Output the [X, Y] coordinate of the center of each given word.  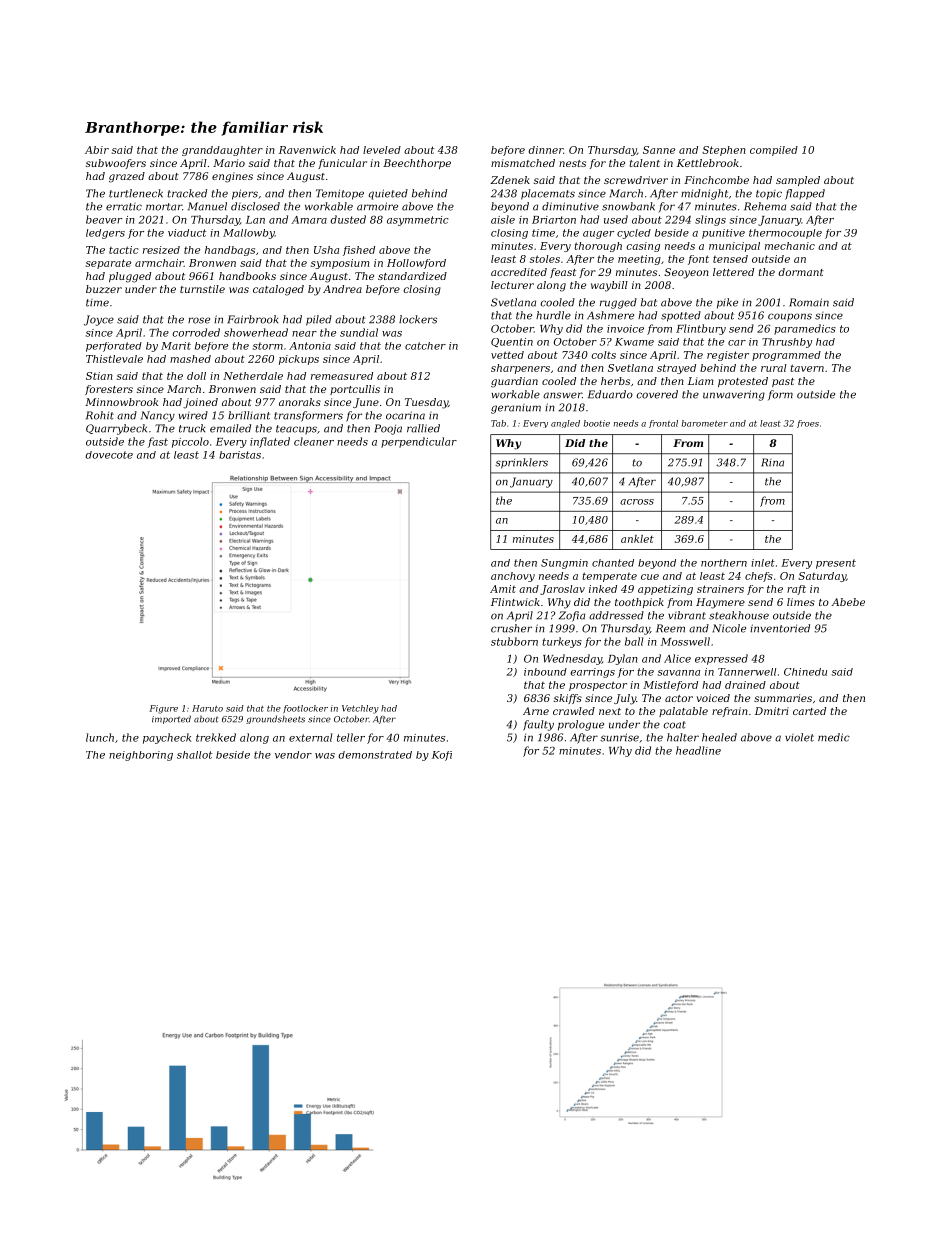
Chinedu [805, 672]
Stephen [724, 151]
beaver [104, 219]
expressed [721, 659]
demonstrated [375, 755]
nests [572, 163]
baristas [240, 455]
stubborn [514, 641]
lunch [100, 737]
